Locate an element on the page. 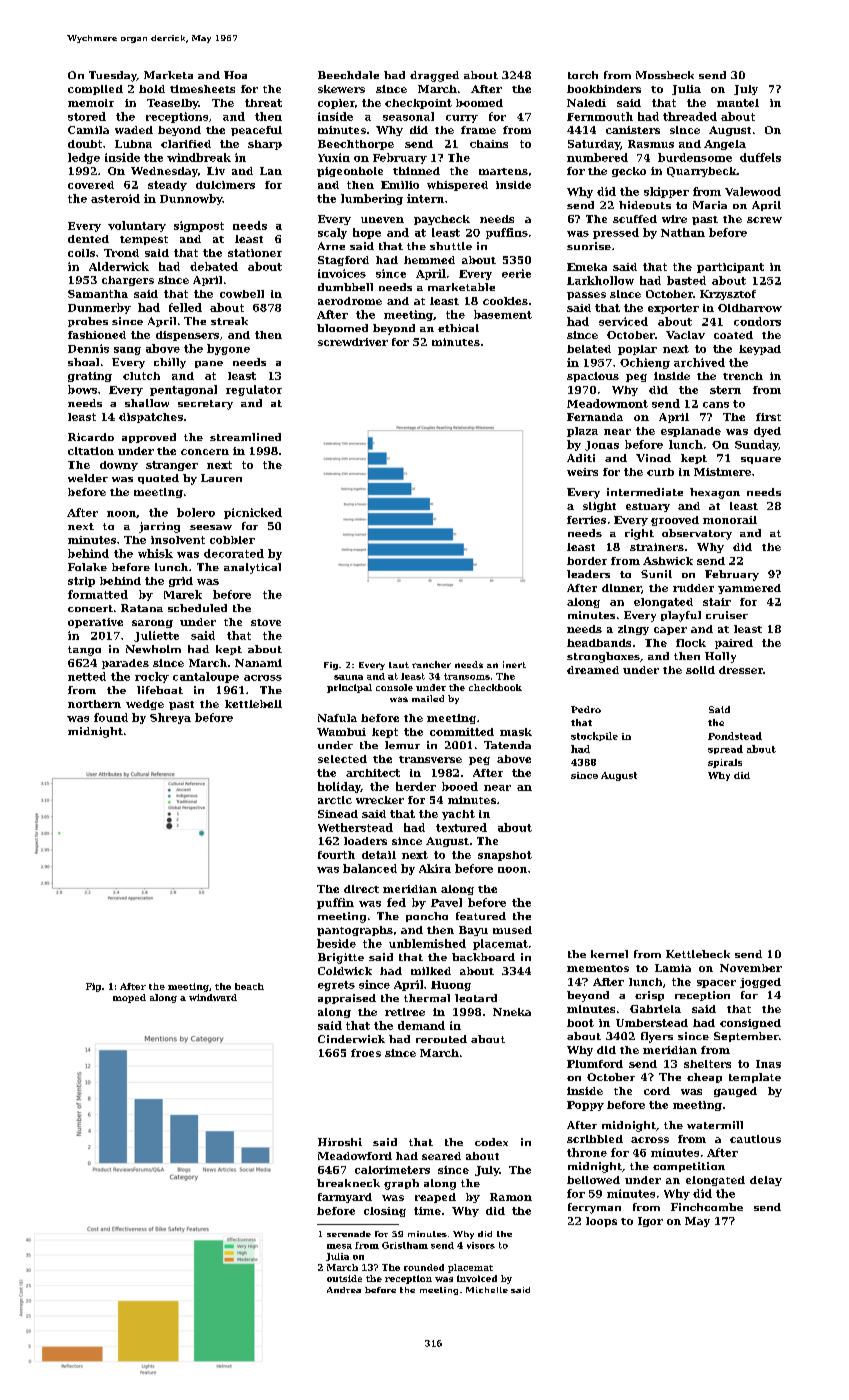 The width and height of the document is (849, 1400). esplanade is located at coordinates (691, 432).
